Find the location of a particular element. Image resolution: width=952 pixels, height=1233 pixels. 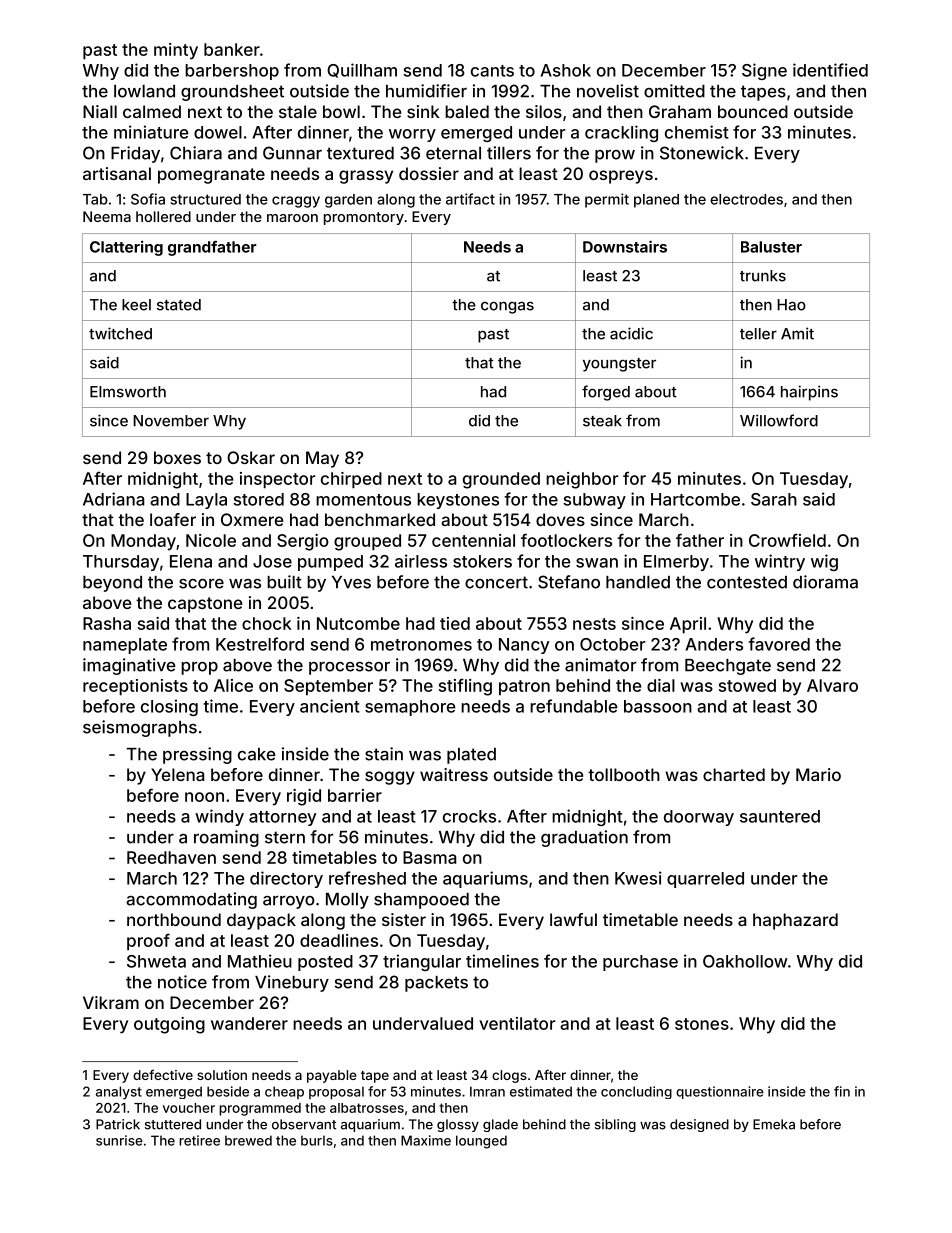

Alvaro is located at coordinates (832, 685).
